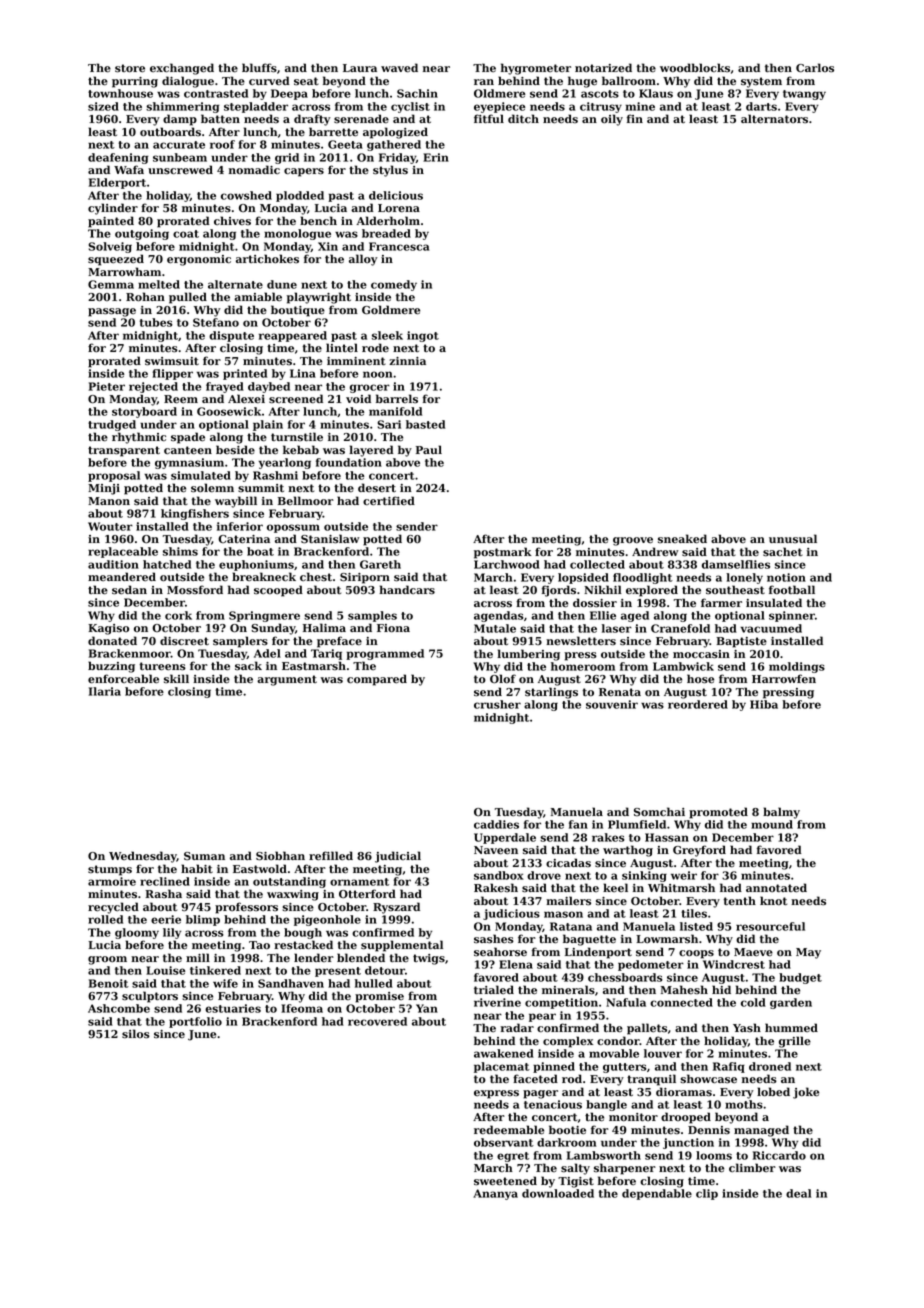  I want to click on silos, so click(136, 1034).
